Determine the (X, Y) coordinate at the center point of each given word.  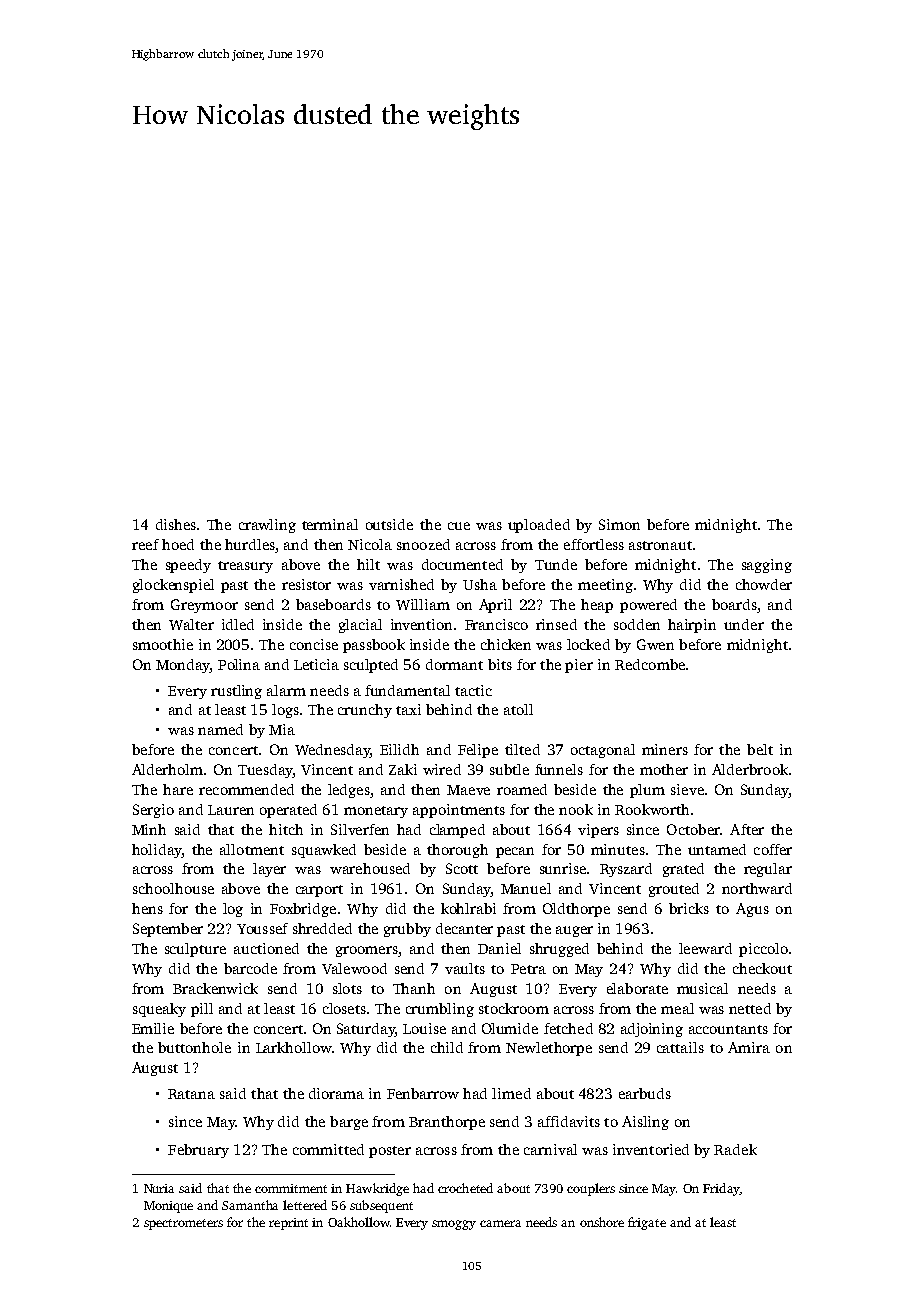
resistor (306, 584)
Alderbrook (750, 769)
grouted (674, 890)
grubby (407, 930)
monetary (376, 812)
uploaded (539, 526)
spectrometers (183, 1224)
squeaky (159, 1010)
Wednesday (332, 751)
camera (500, 1223)
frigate (647, 1223)
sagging (767, 566)
